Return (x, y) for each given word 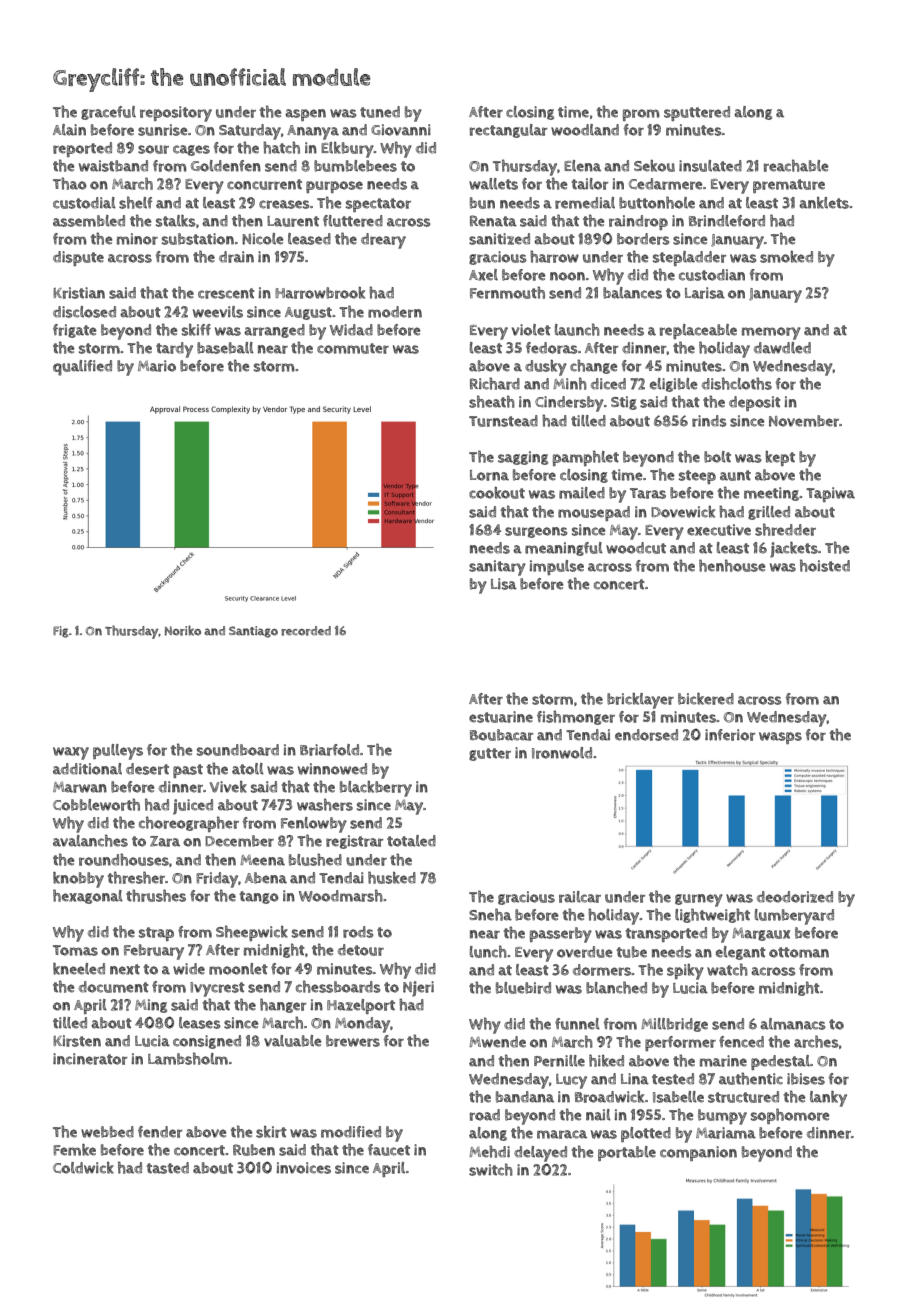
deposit (755, 403)
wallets (493, 184)
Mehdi (489, 1151)
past (188, 771)
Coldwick (83, 1168)
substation (198, 239)
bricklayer (640, 701)
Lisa (504, 584)
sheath (492, 401)
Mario (157, 366)
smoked (786, 257)
